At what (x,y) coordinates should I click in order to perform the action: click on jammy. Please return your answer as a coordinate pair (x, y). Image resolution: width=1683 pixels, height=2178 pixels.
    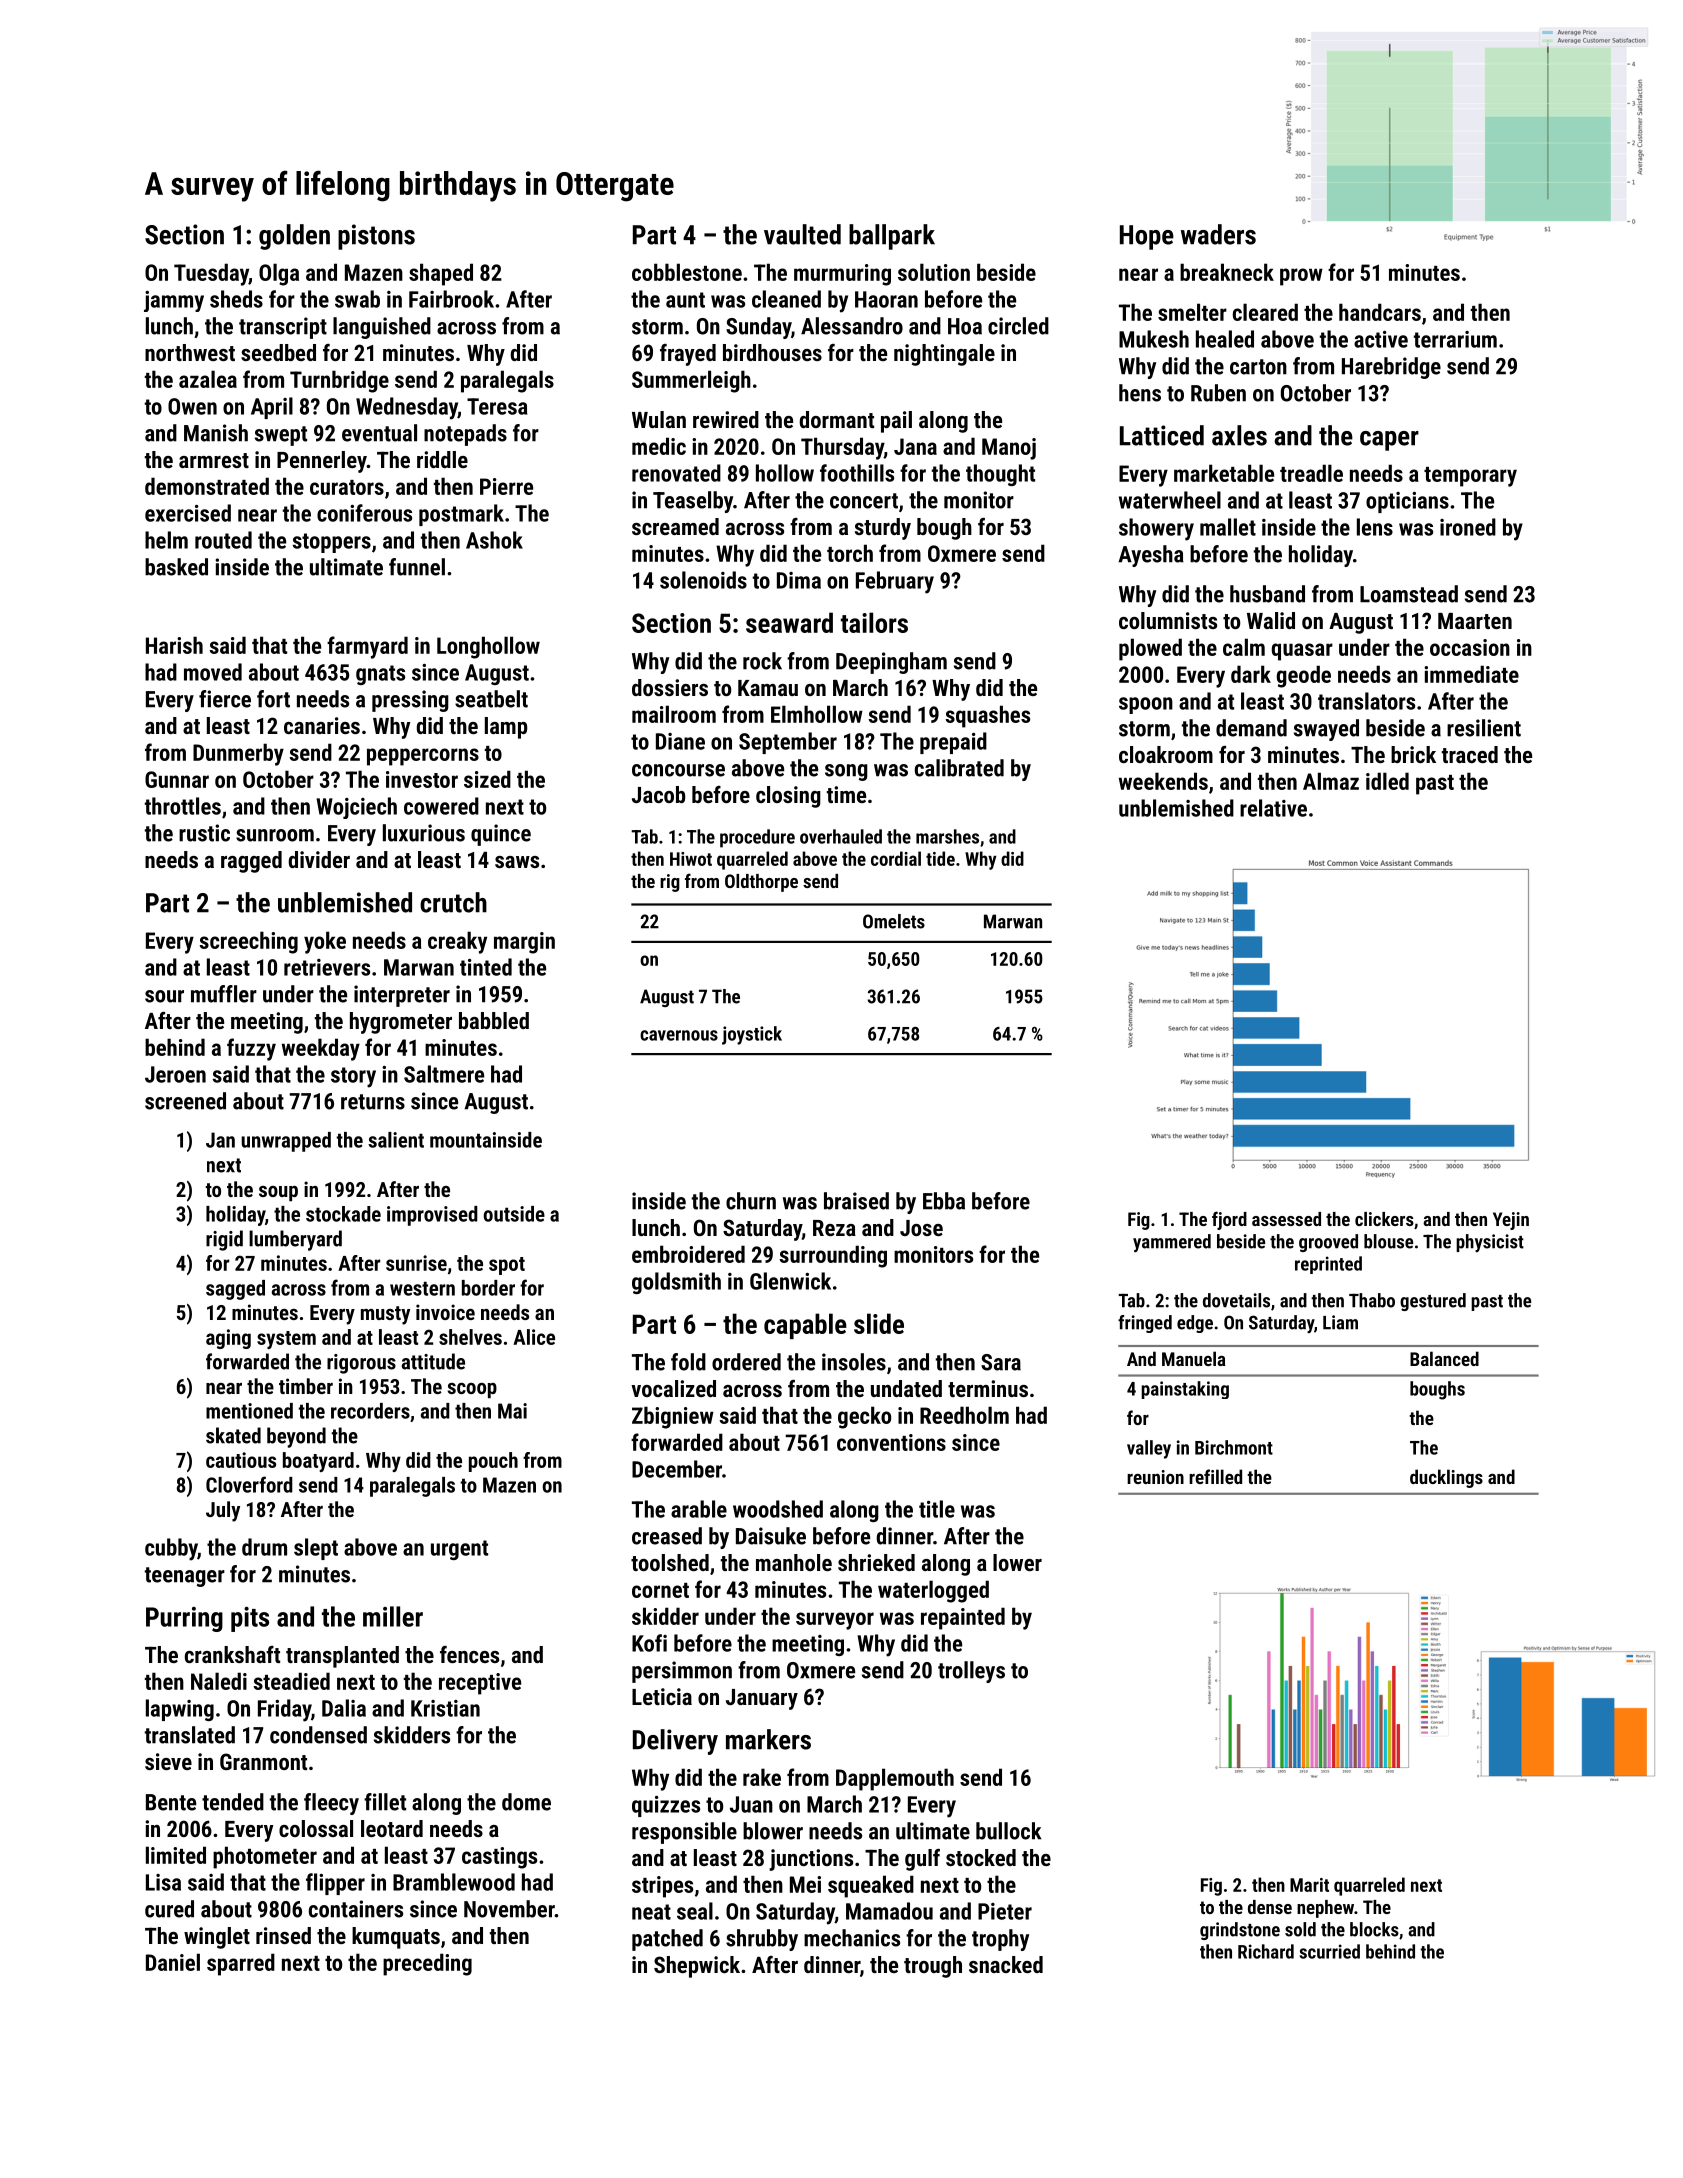
    Looking at the image, I should click on (174, 301).
